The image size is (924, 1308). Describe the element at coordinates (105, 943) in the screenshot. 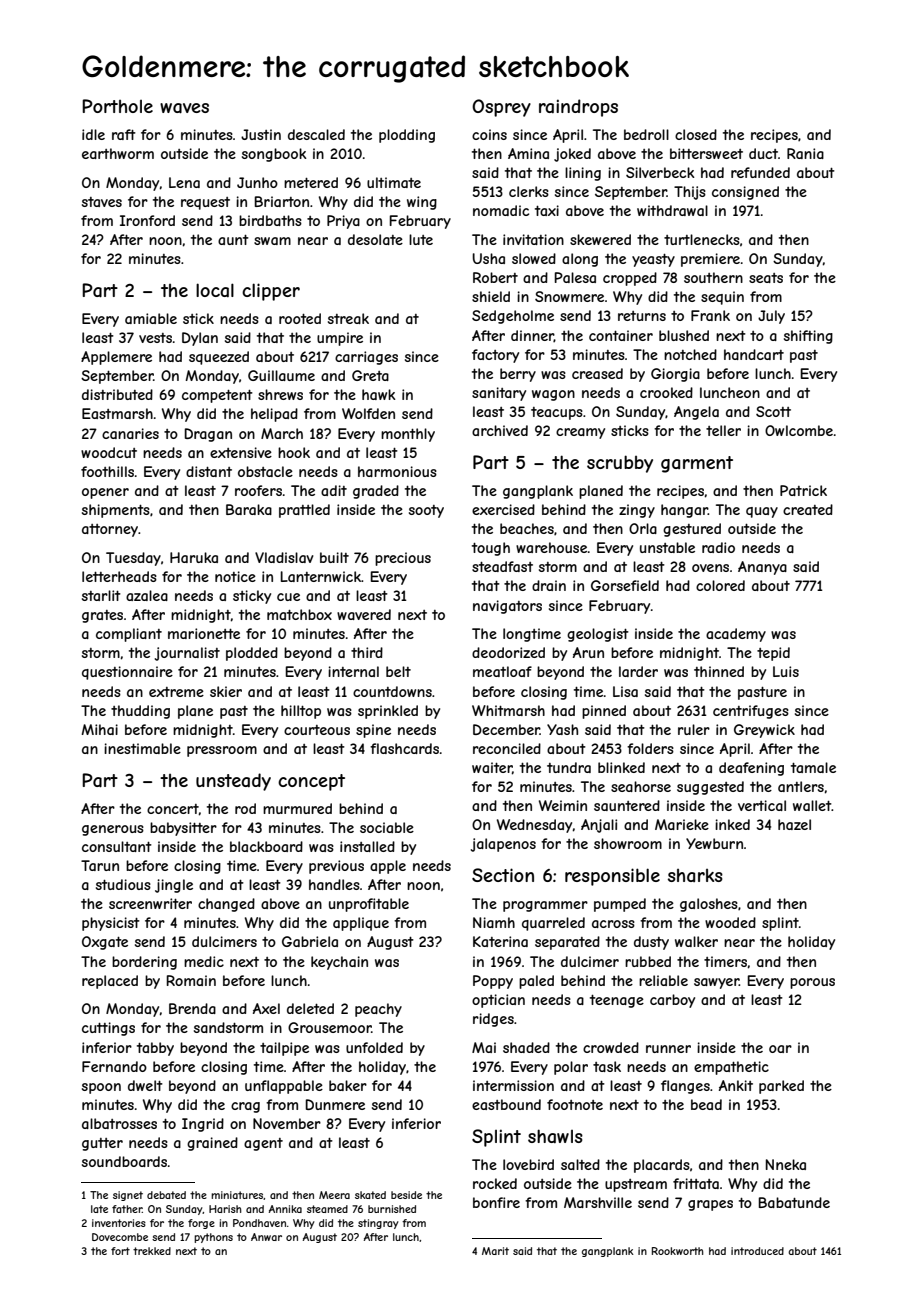

I see `Oxgate` at that location.
